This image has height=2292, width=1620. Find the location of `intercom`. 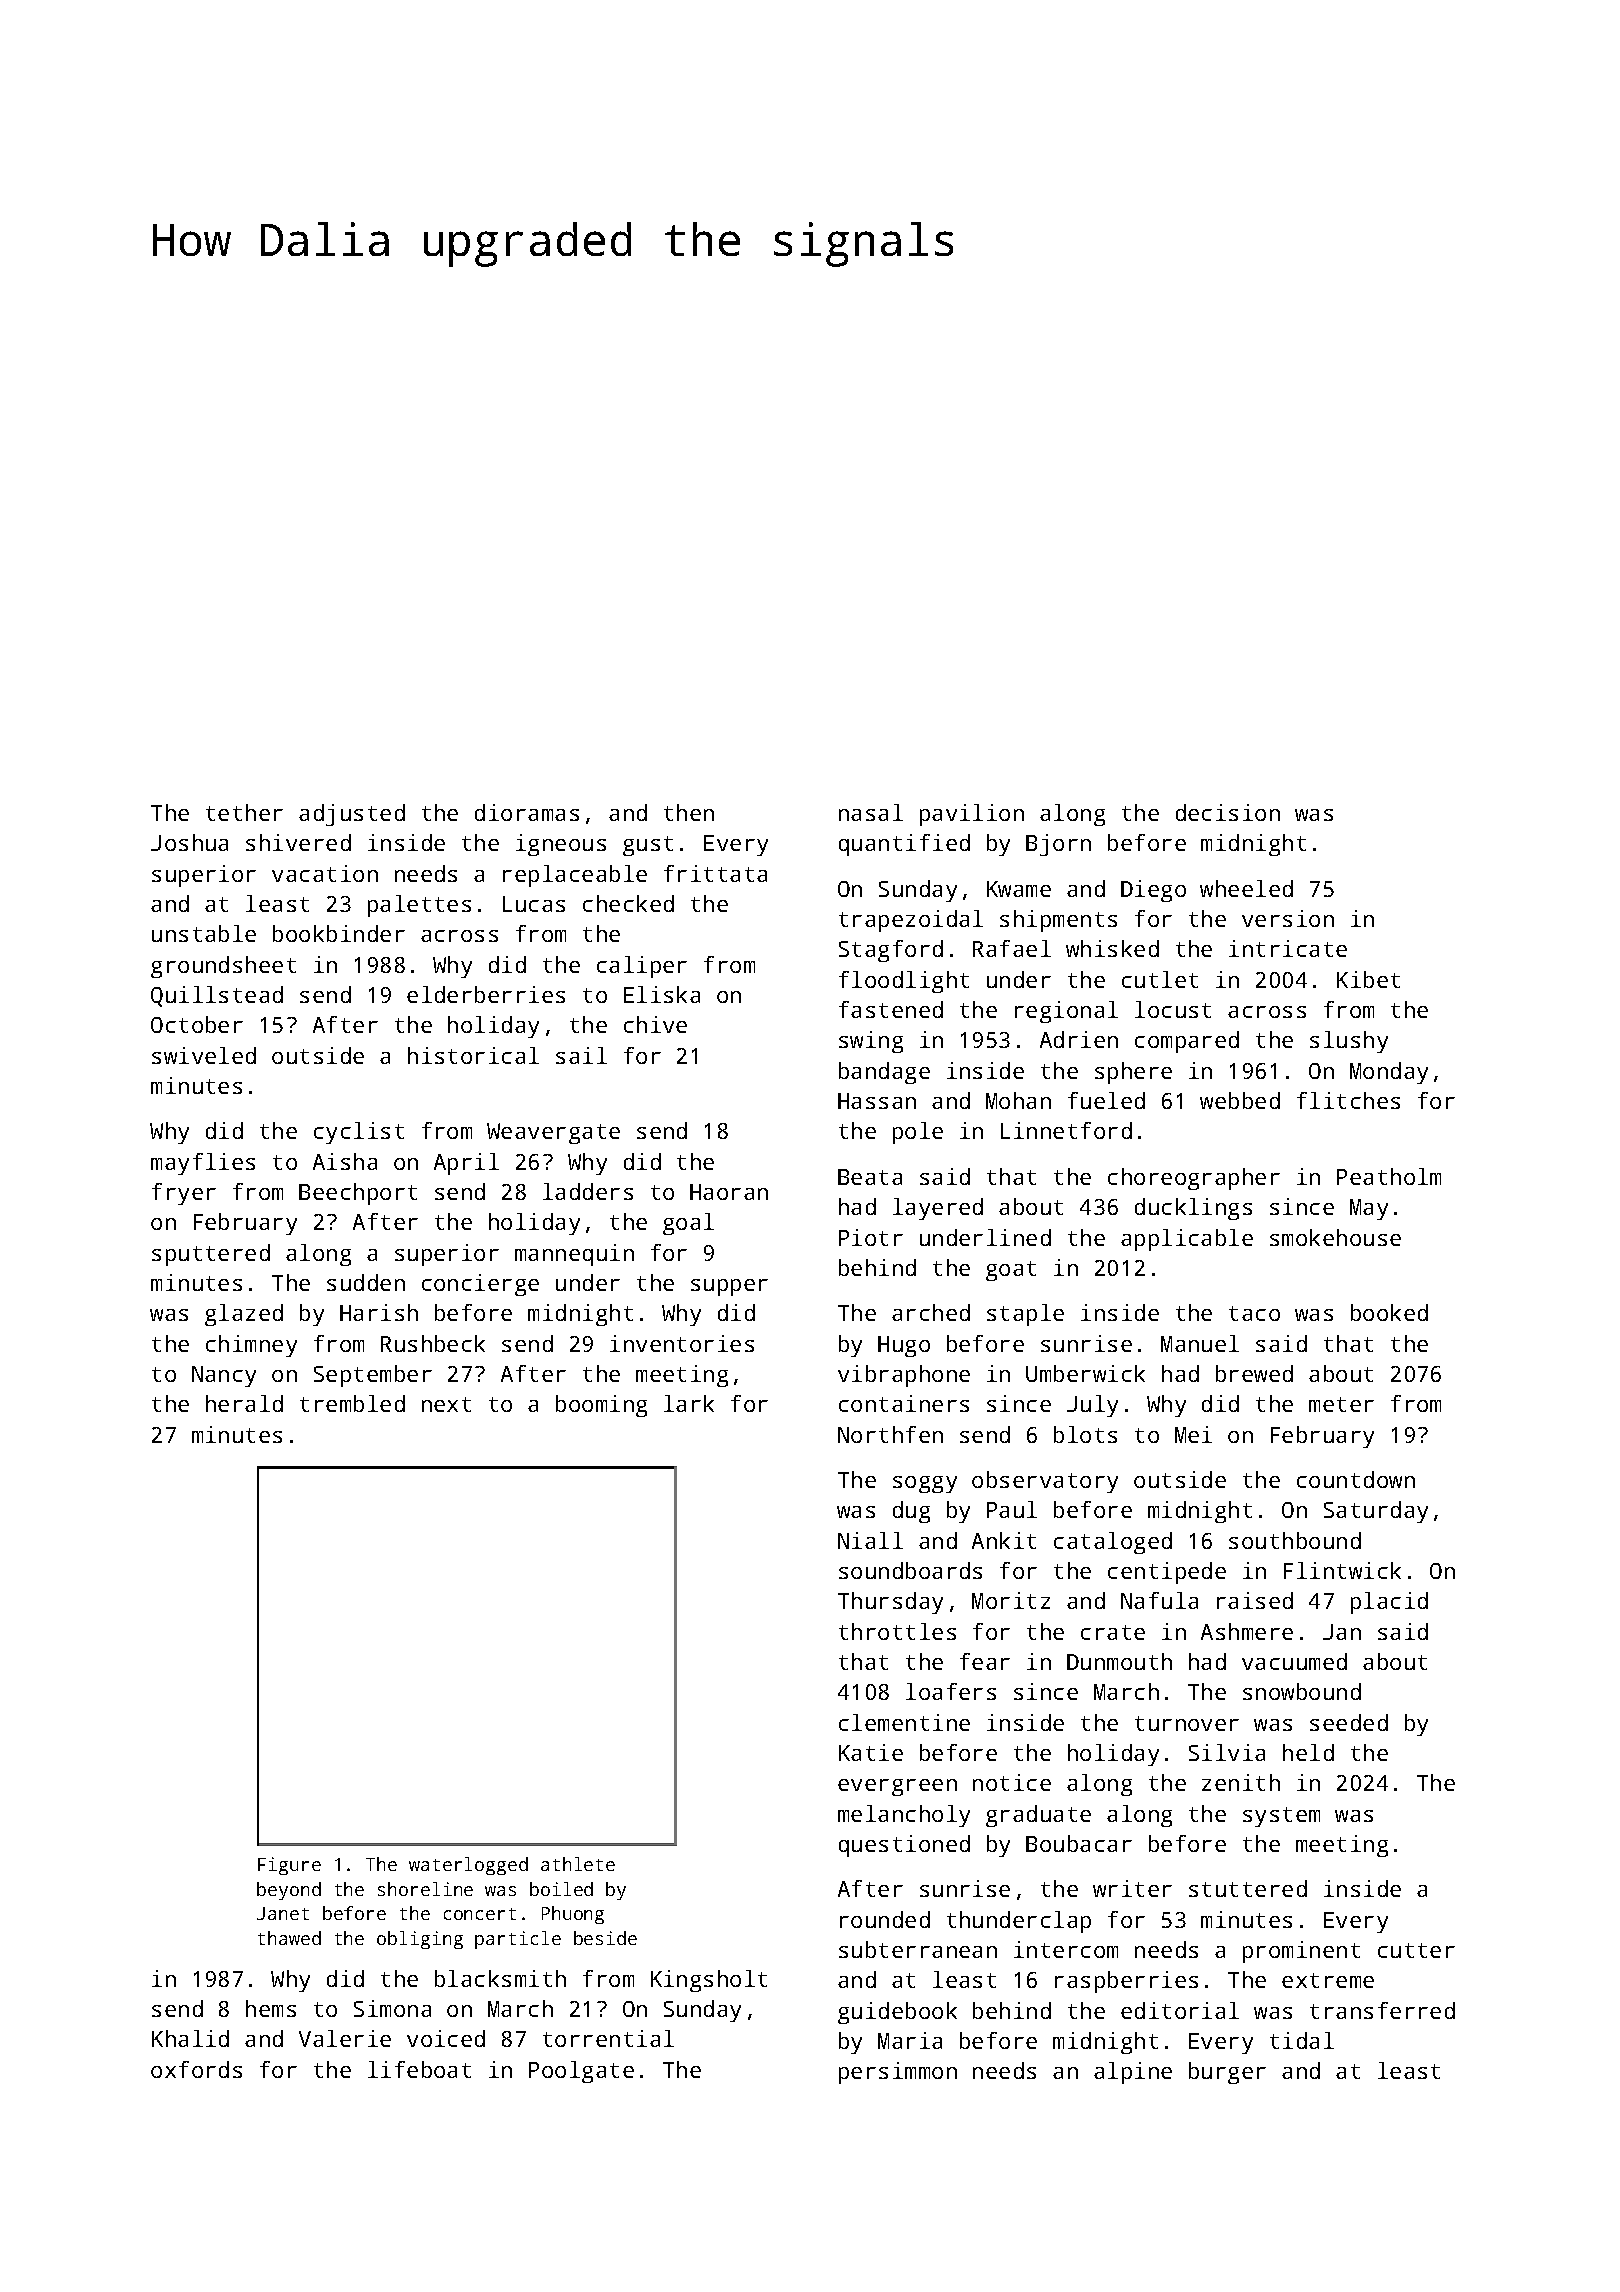

intercom is located at coordinates (1066, 1949).
